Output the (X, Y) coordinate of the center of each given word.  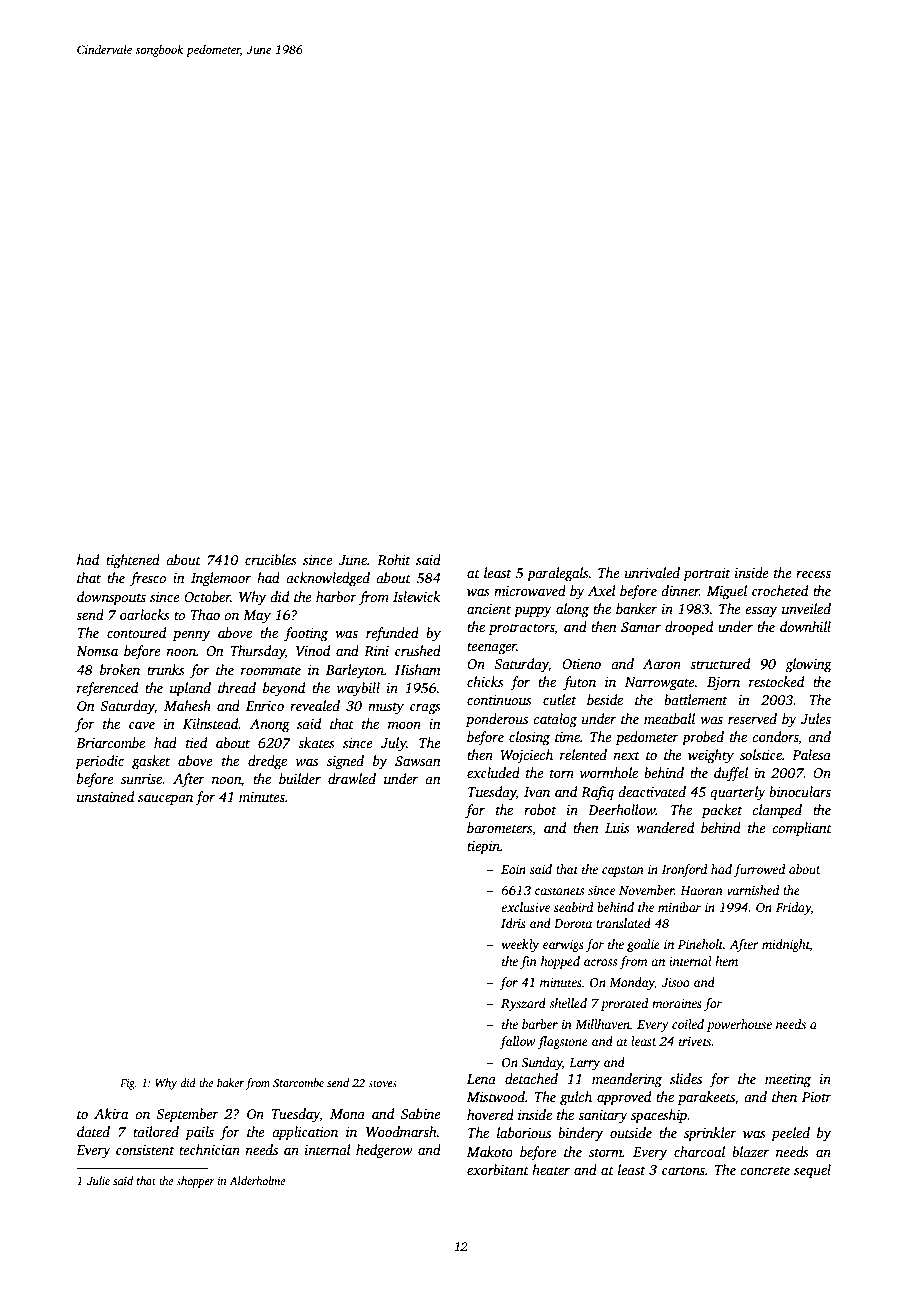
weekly (520, 945)
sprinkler (710, 1134)
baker (230, 1082)
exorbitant (498, 1169)
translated (623, 923)
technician (209, 1149)
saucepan (165, 800)
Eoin (513, 869)
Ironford (685, 870)
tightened (133, 561)
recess (813, 574)
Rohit (394, 559)
